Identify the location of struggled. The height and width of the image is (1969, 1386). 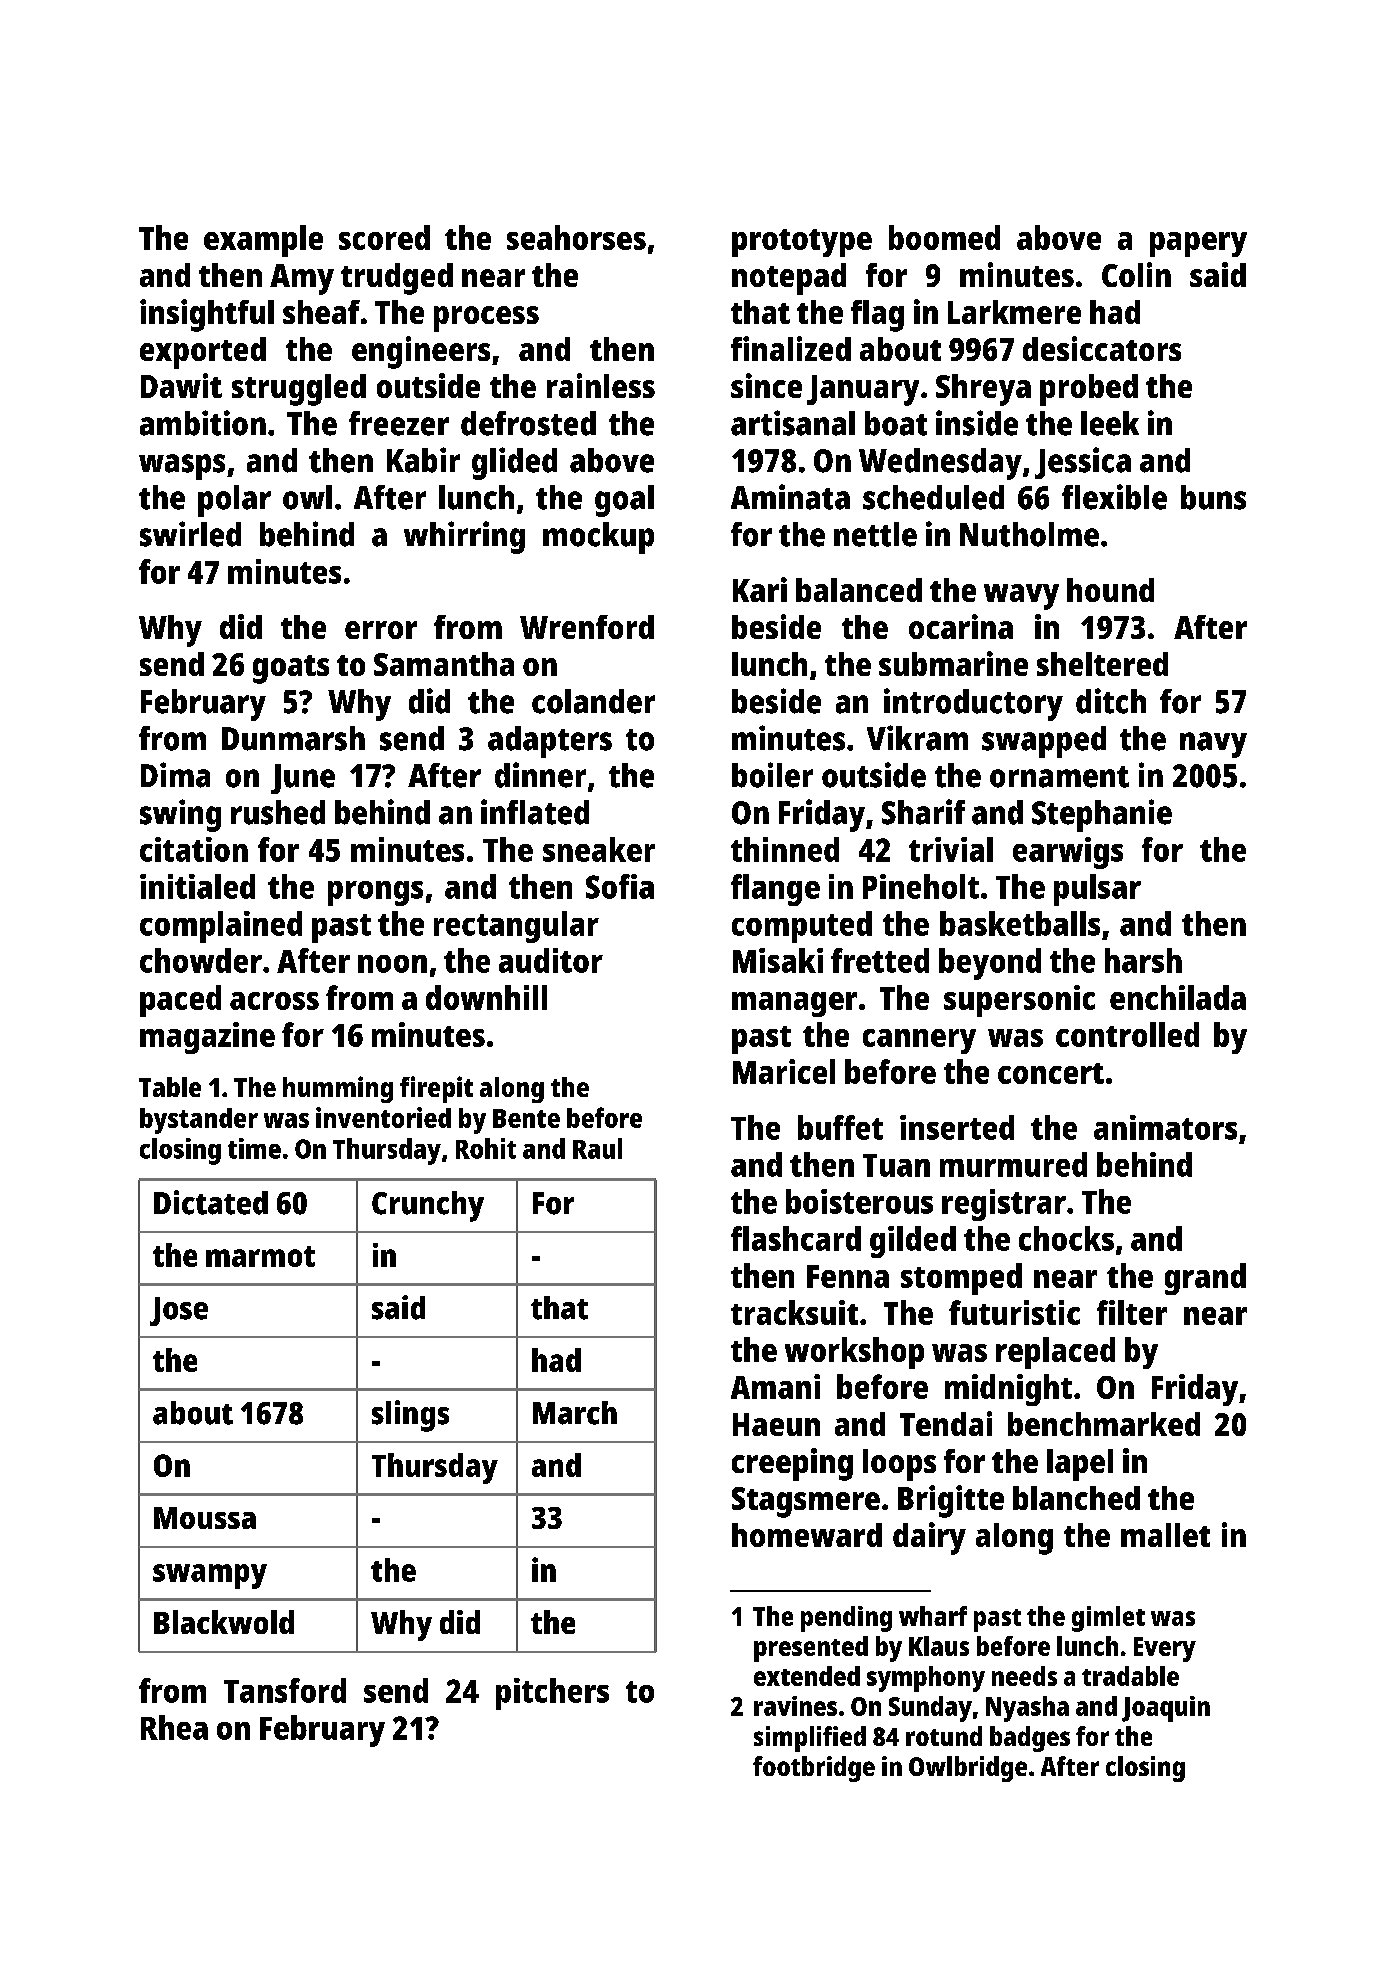
(299, 390).
